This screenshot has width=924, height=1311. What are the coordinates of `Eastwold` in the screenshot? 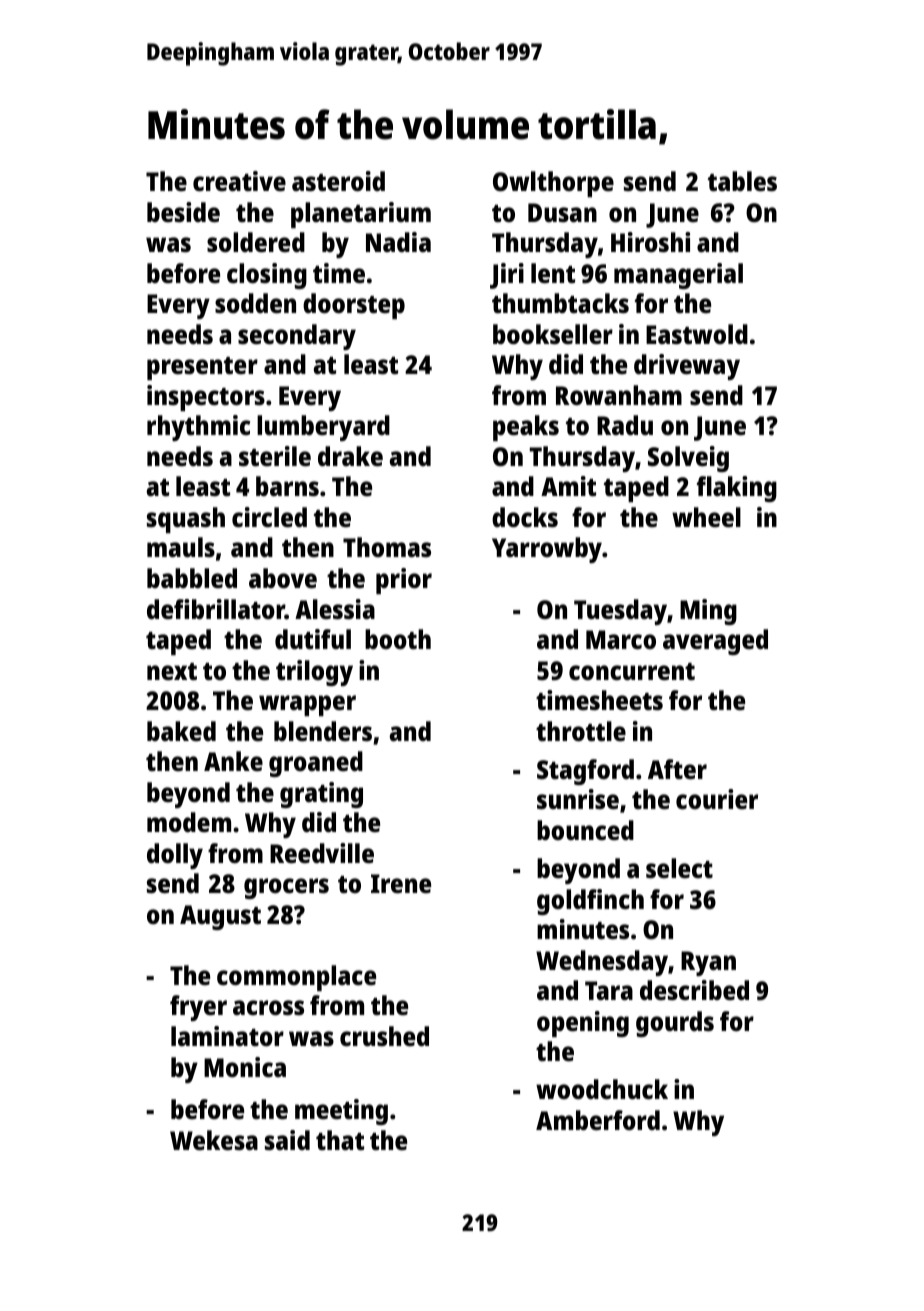 It's located at (697, 334).
